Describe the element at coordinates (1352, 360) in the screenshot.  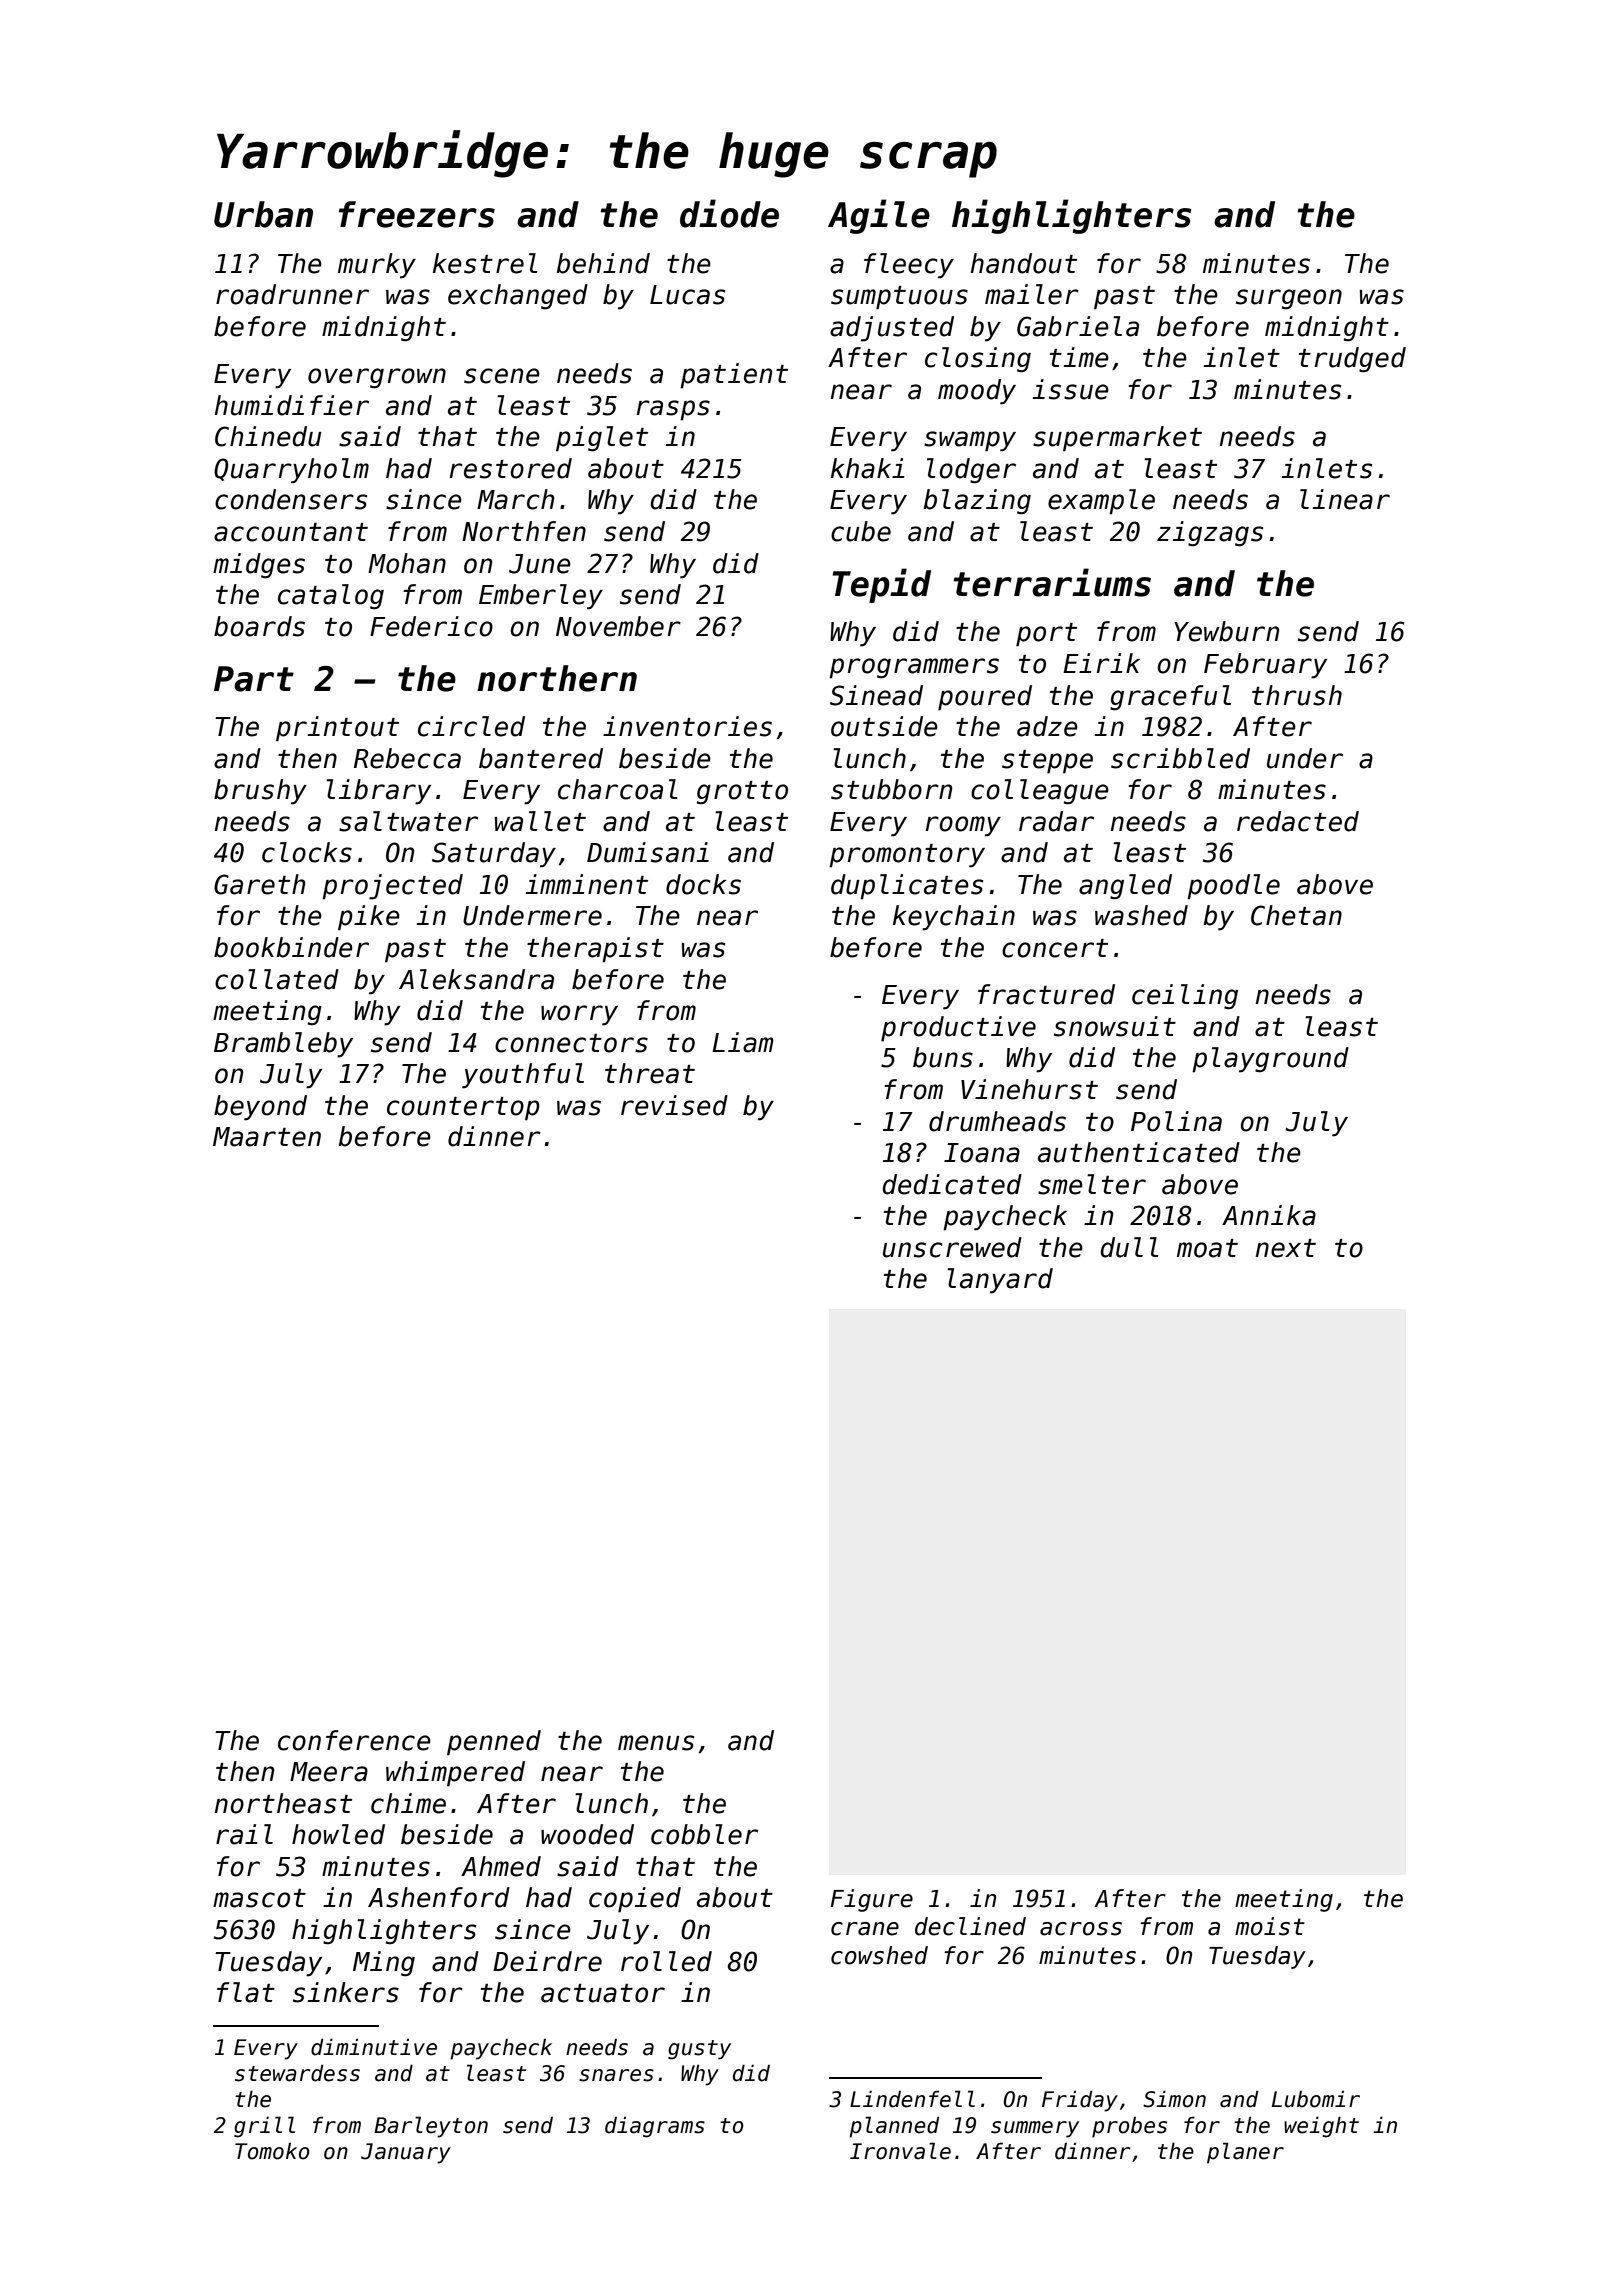
I see `trudged` at that location.
